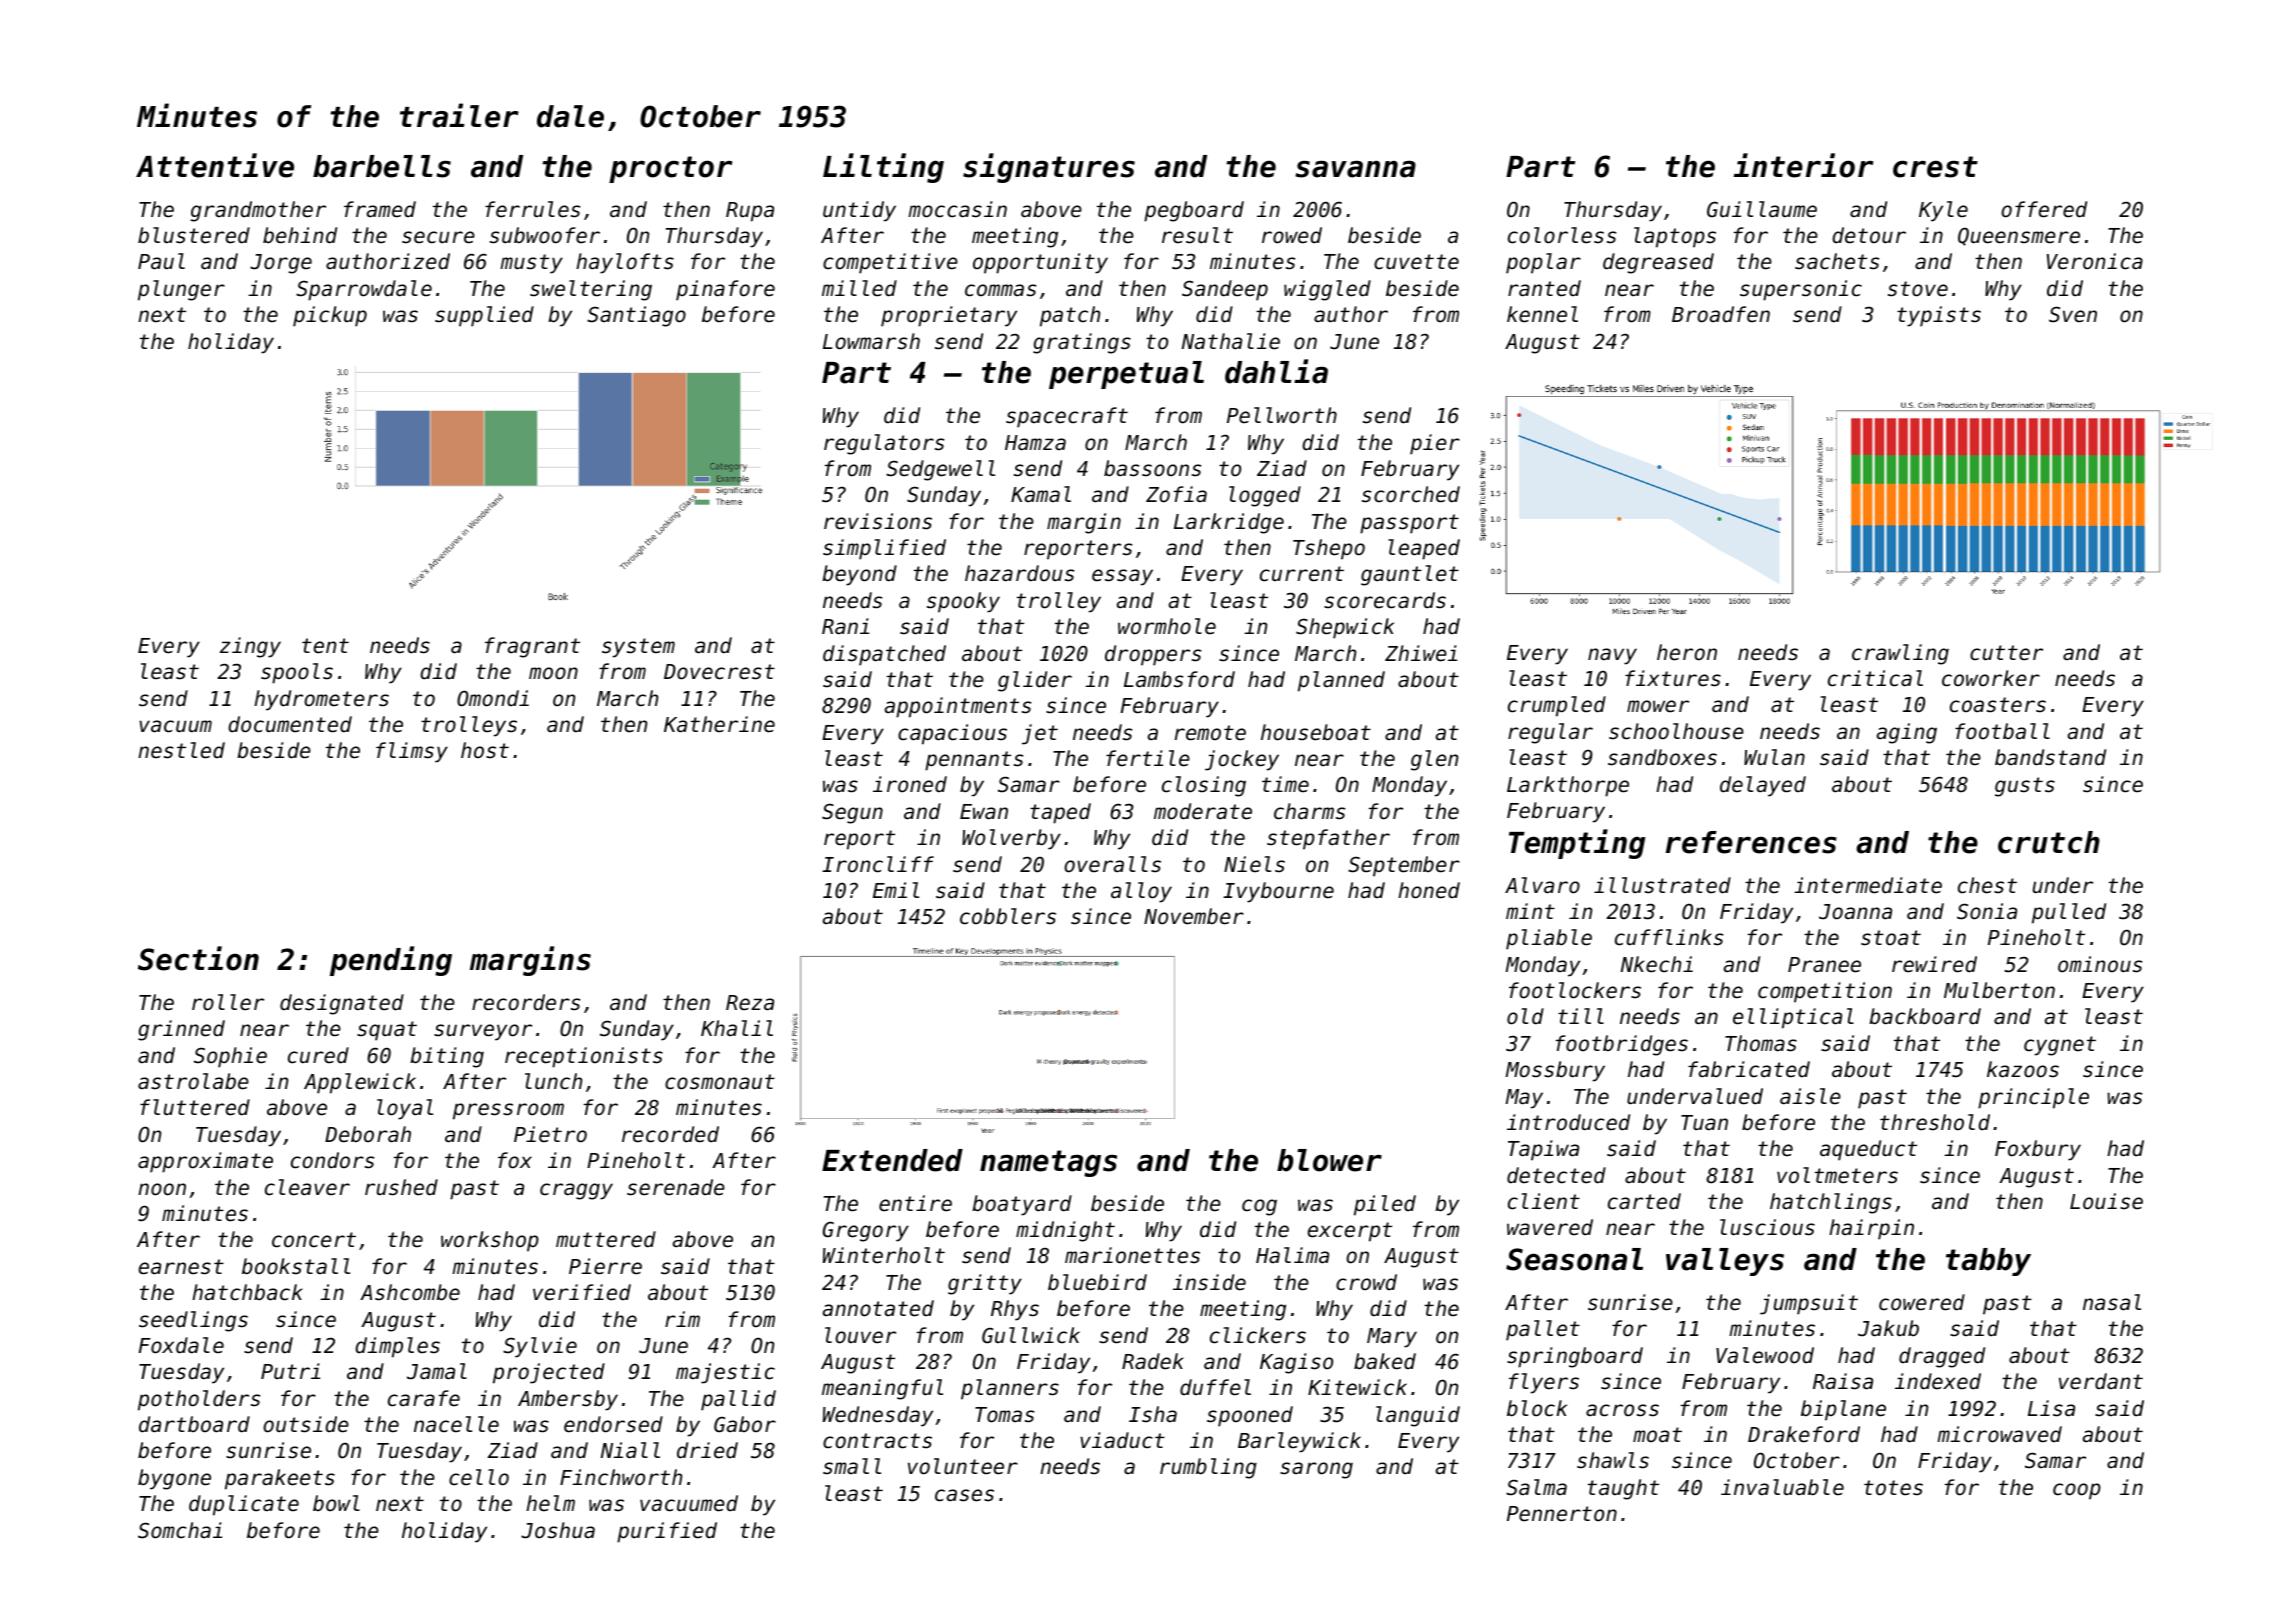  Describe the element at coordinates (1355, 169) in the image. I see `savanna` at that location.
